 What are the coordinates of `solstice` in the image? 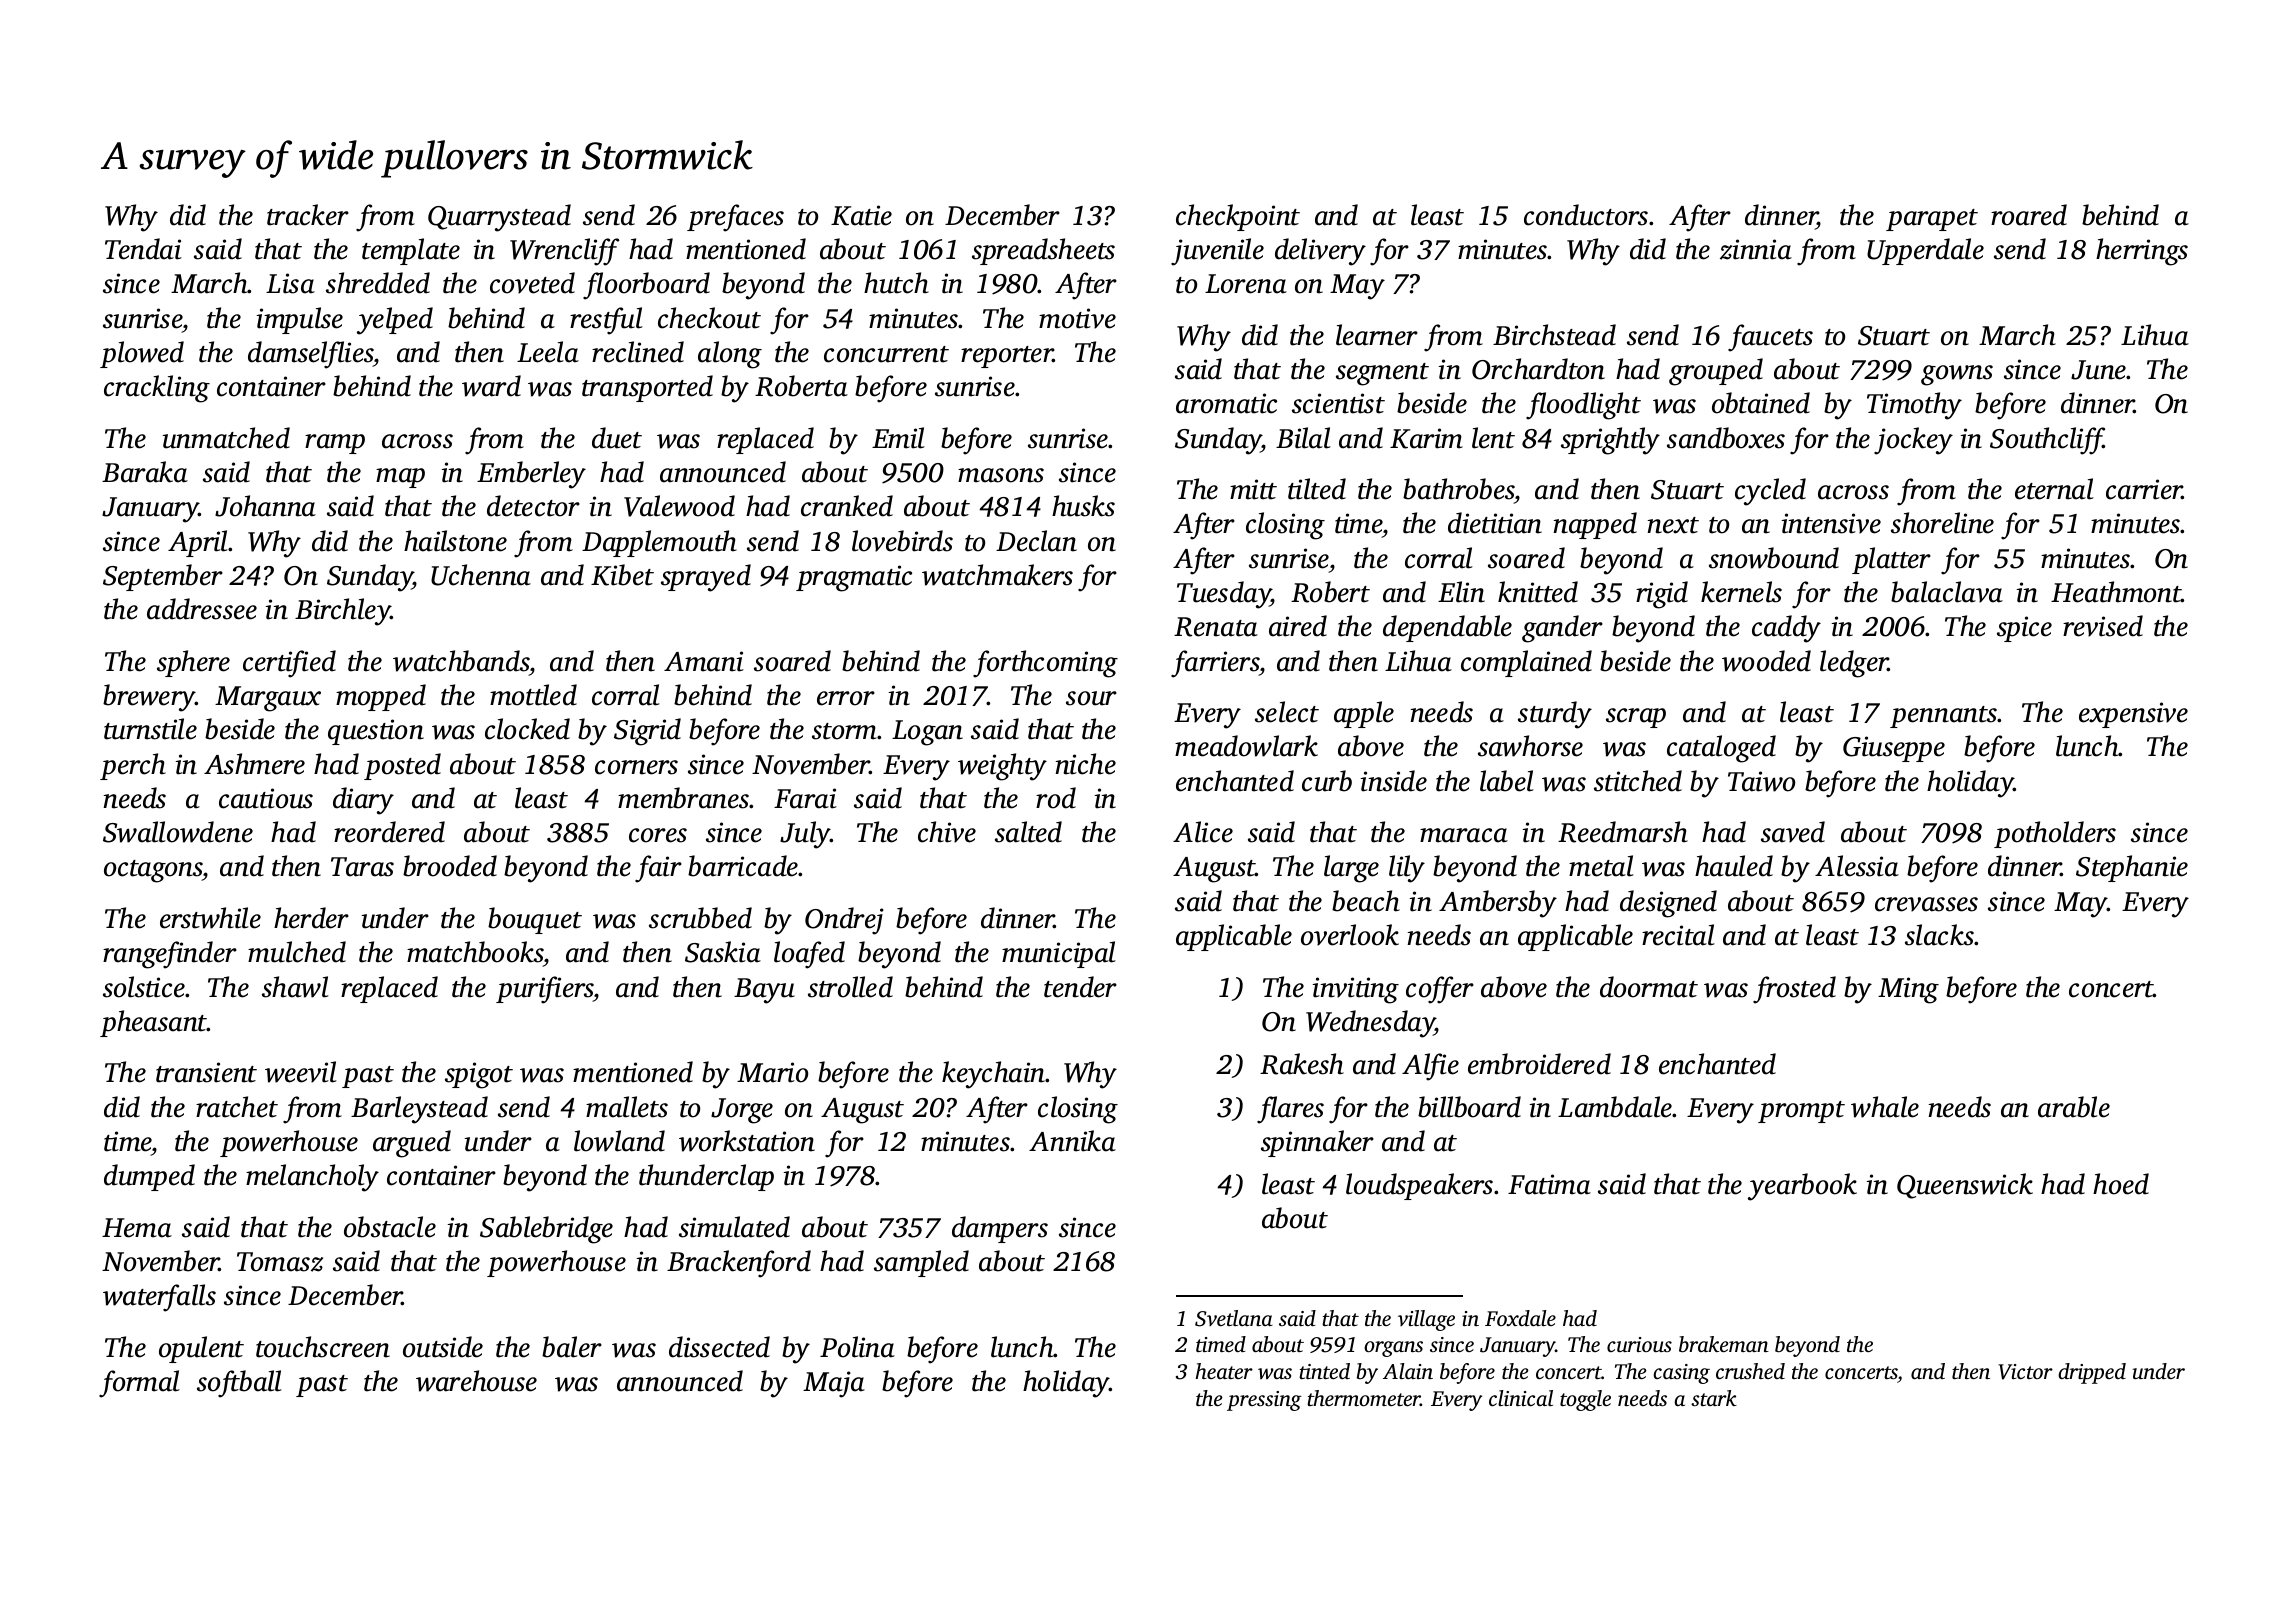 It's located at (144, 987).
